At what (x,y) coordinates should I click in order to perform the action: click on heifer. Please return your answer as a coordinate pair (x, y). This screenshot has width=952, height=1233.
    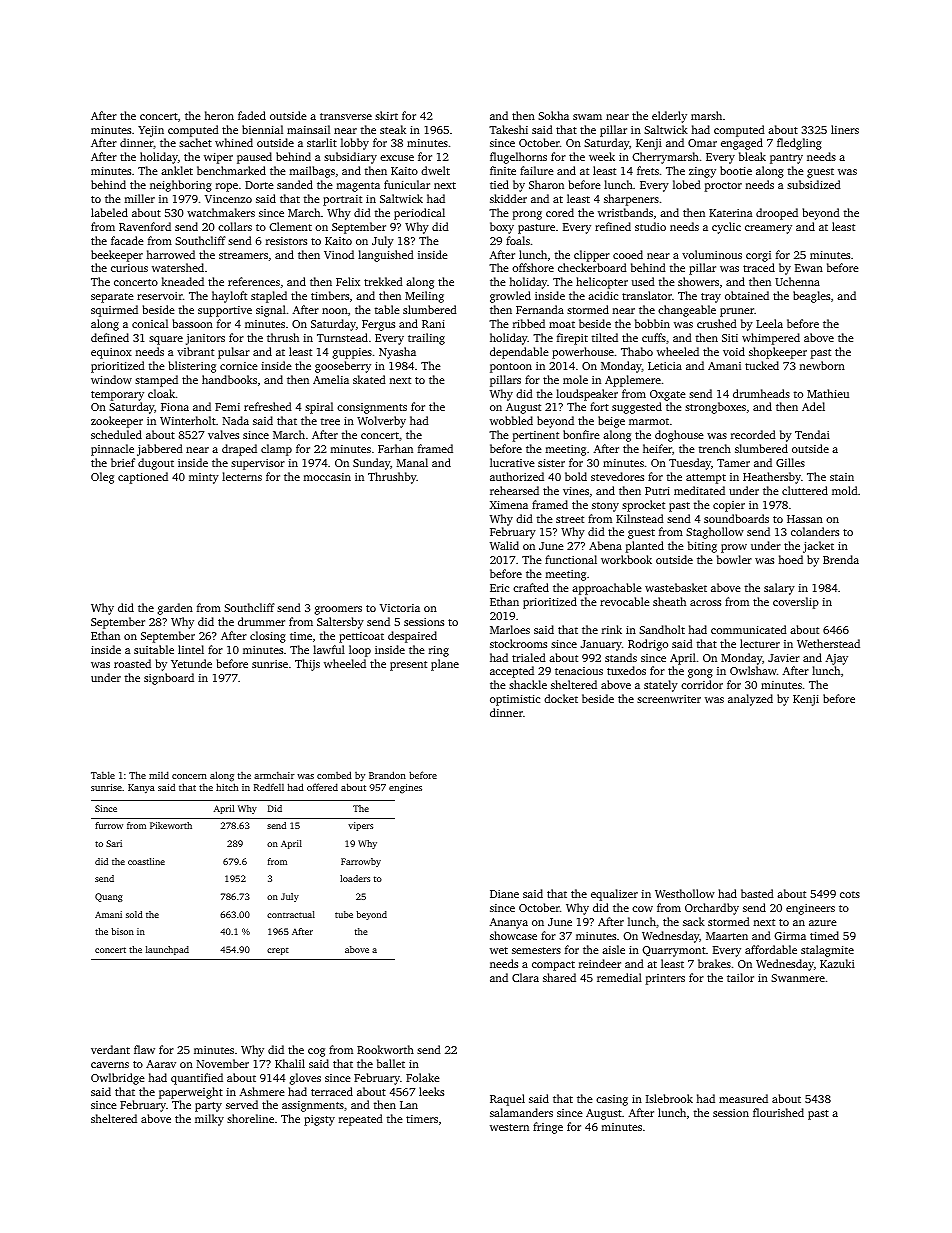
    Looking at the image, I should click on (657, 448).
